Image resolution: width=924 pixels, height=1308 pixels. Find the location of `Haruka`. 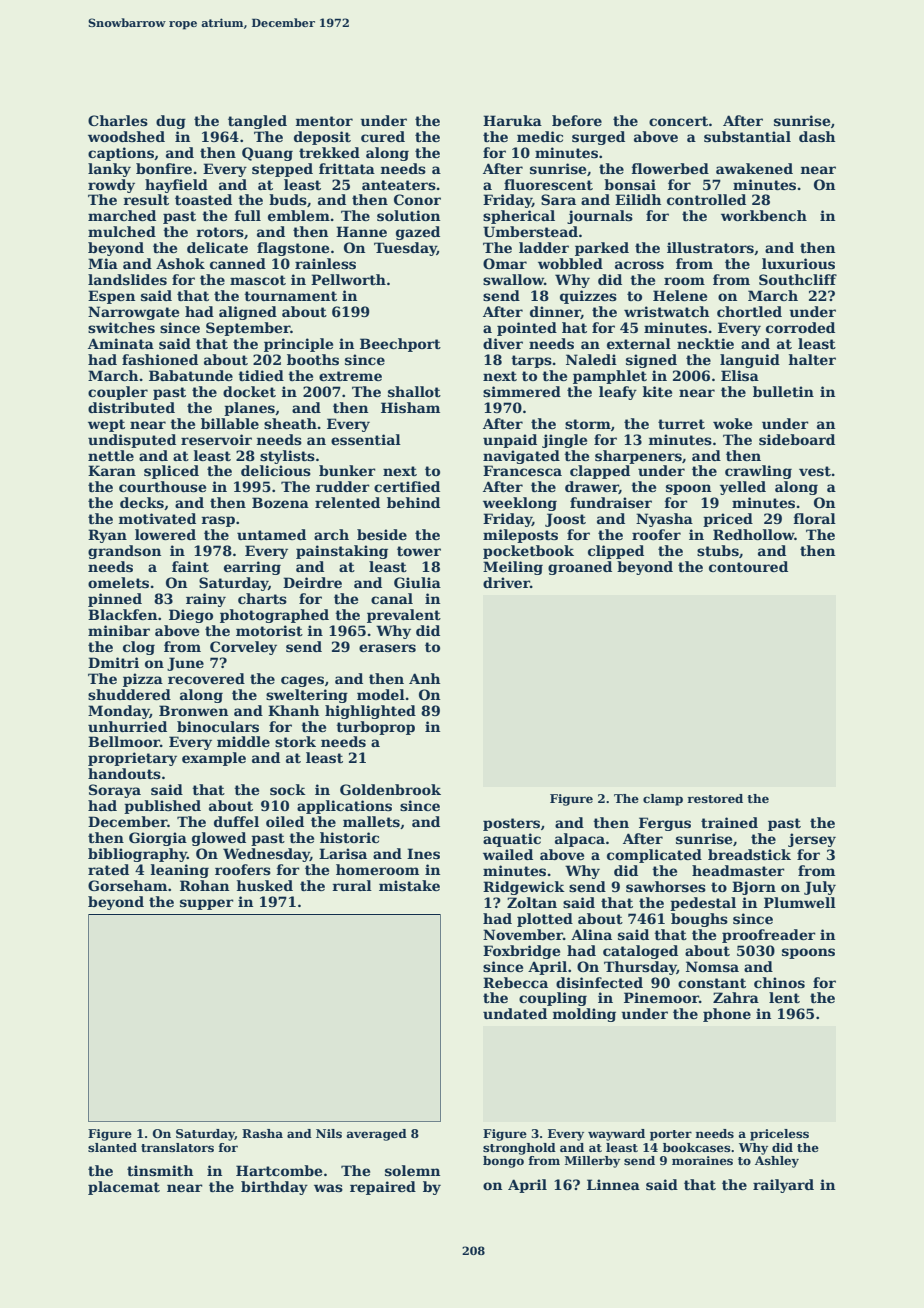

Haruka is located at coordinates (512, 120).
